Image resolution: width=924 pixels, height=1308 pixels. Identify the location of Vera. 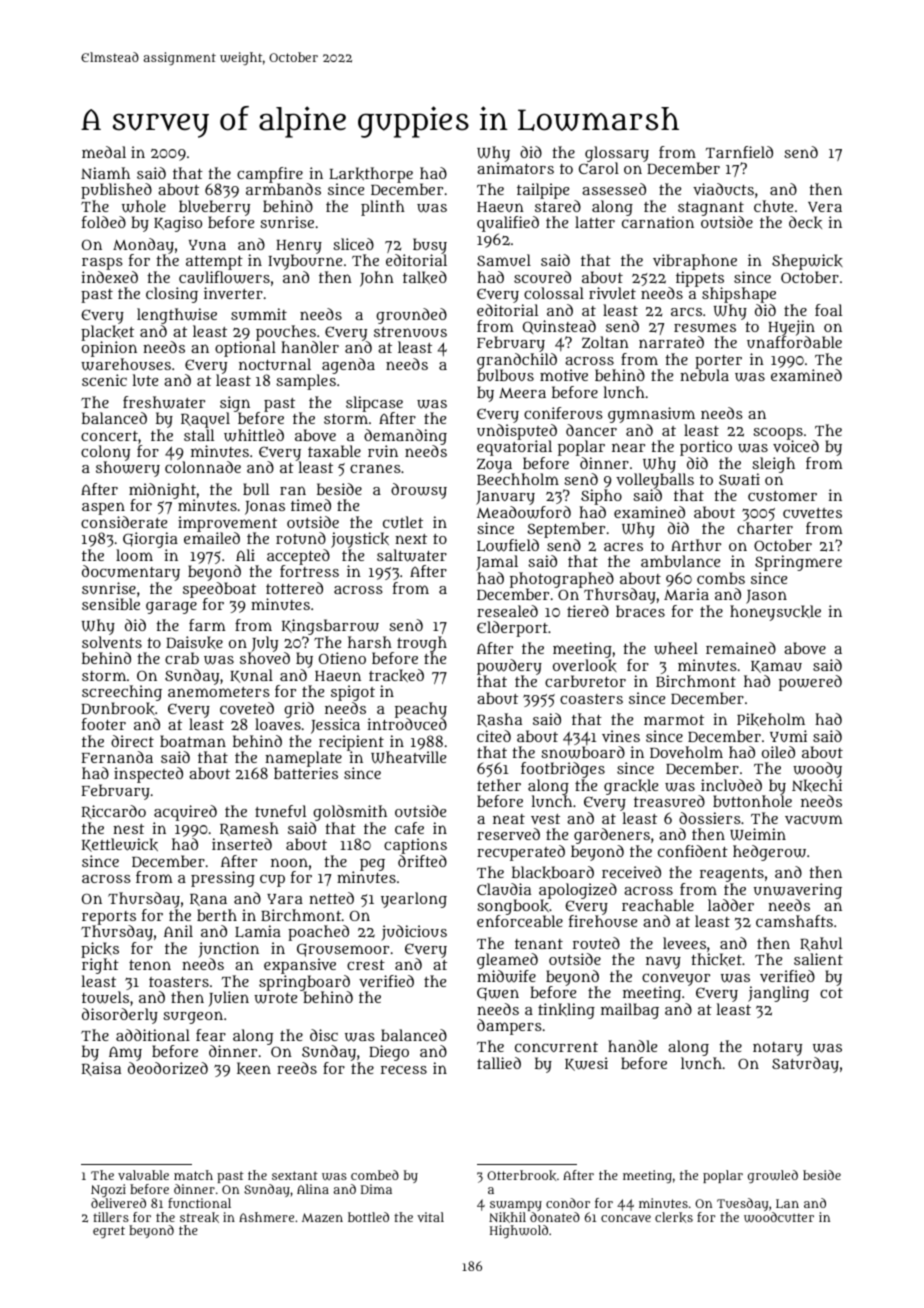
(825, 207).
